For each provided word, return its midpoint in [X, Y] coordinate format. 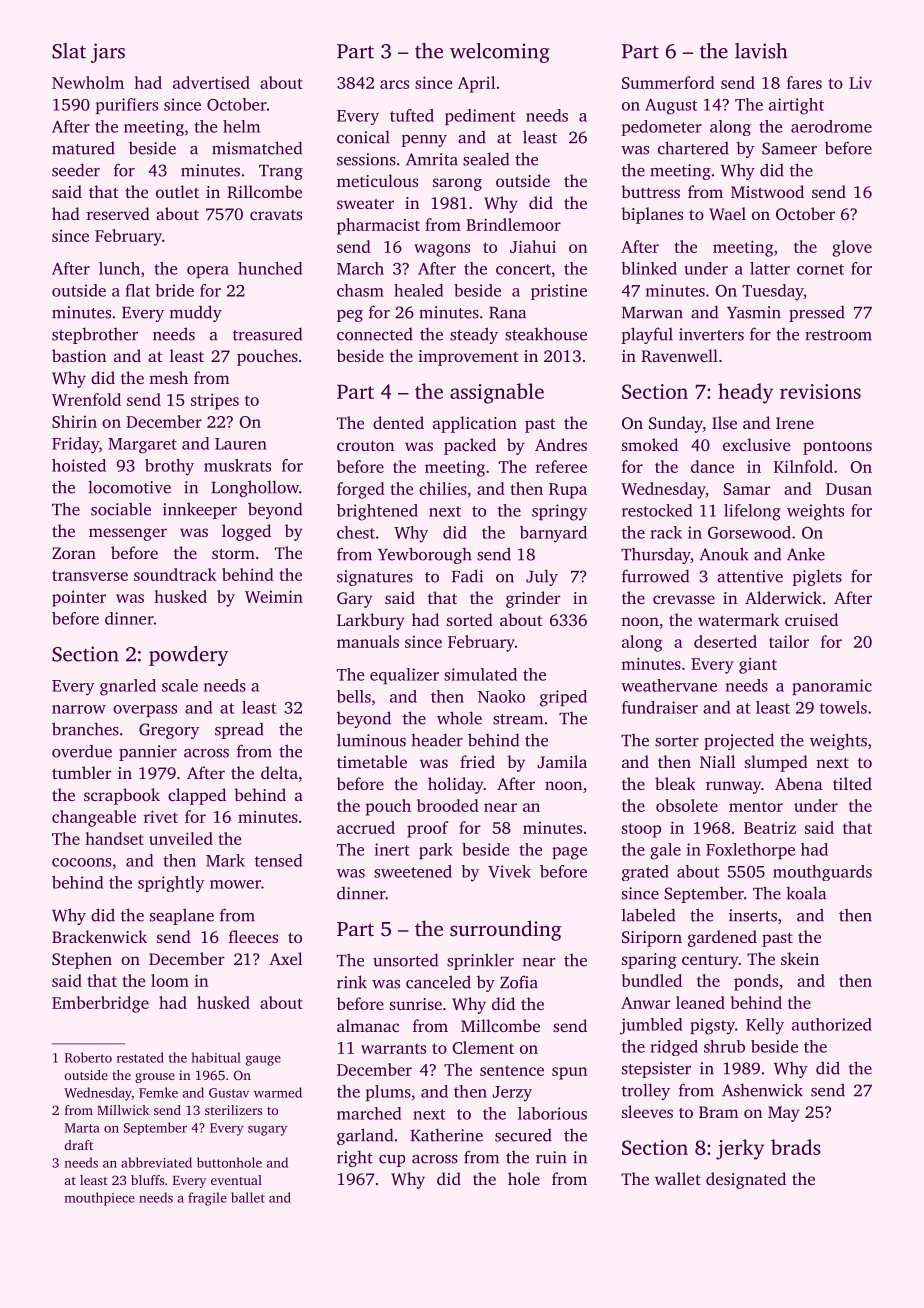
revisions [820, 391]
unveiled [181, 838]
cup [392, 1161]
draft [79, 1145]
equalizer [404, 676]
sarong [457, 184]
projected [739, 741]
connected [375, 334]
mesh [168, 377]
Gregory [169, 731]
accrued [366, 827]
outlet [177, 191]
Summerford [668, 82]
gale [665, 851]
